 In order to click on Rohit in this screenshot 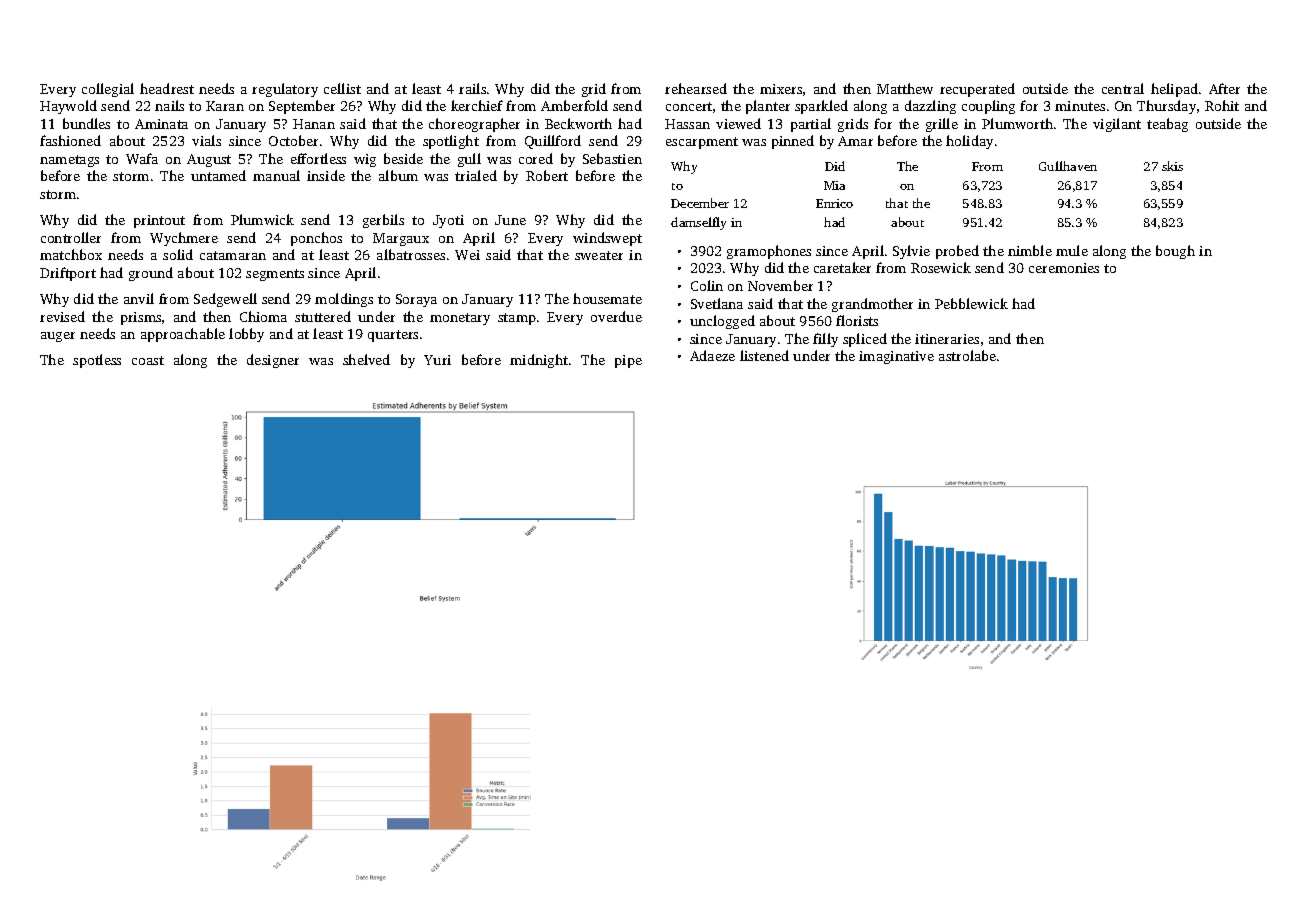, I will do `click(1222, 105)`.
